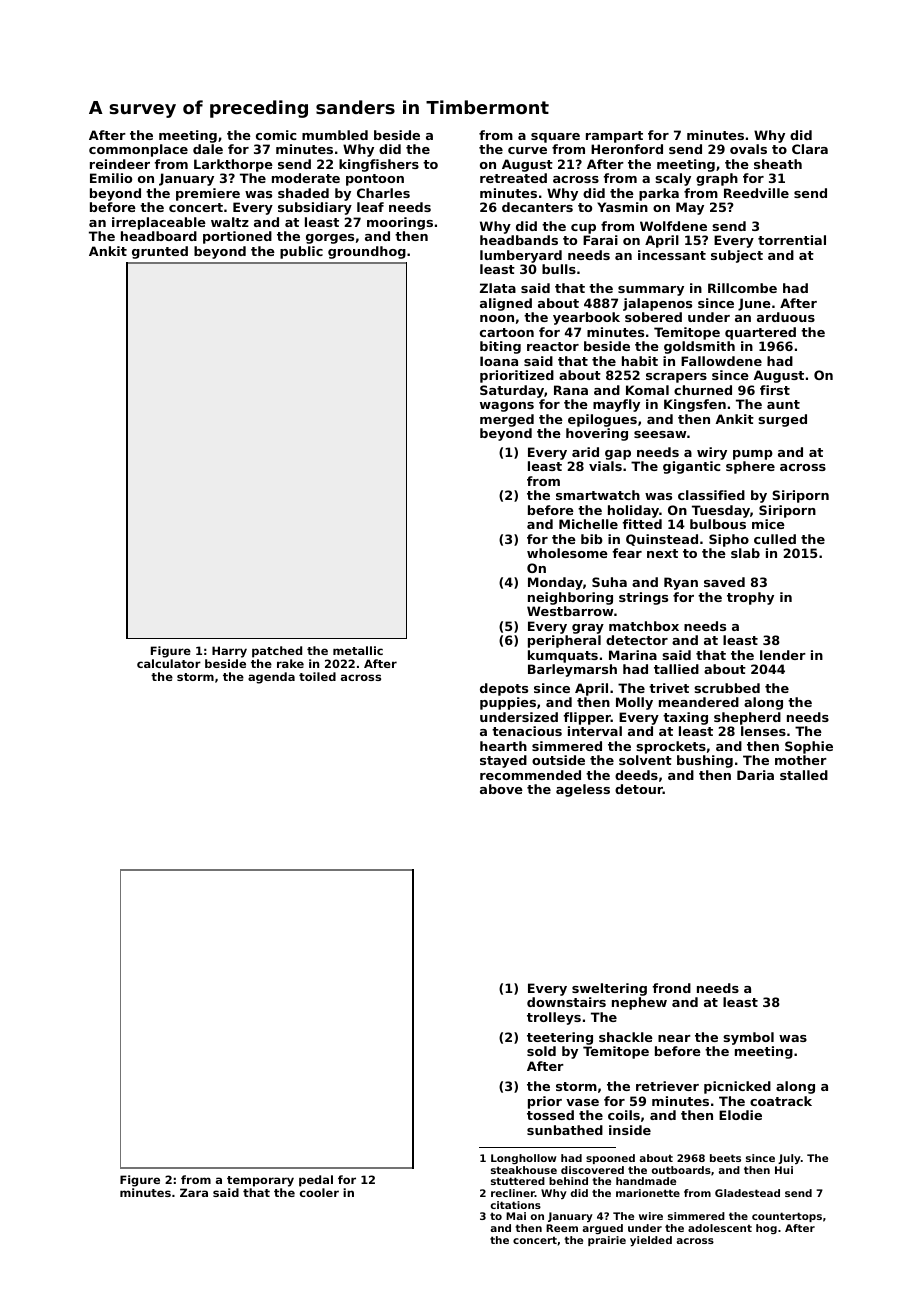  I want to click on agenda, so click(271, 678).
